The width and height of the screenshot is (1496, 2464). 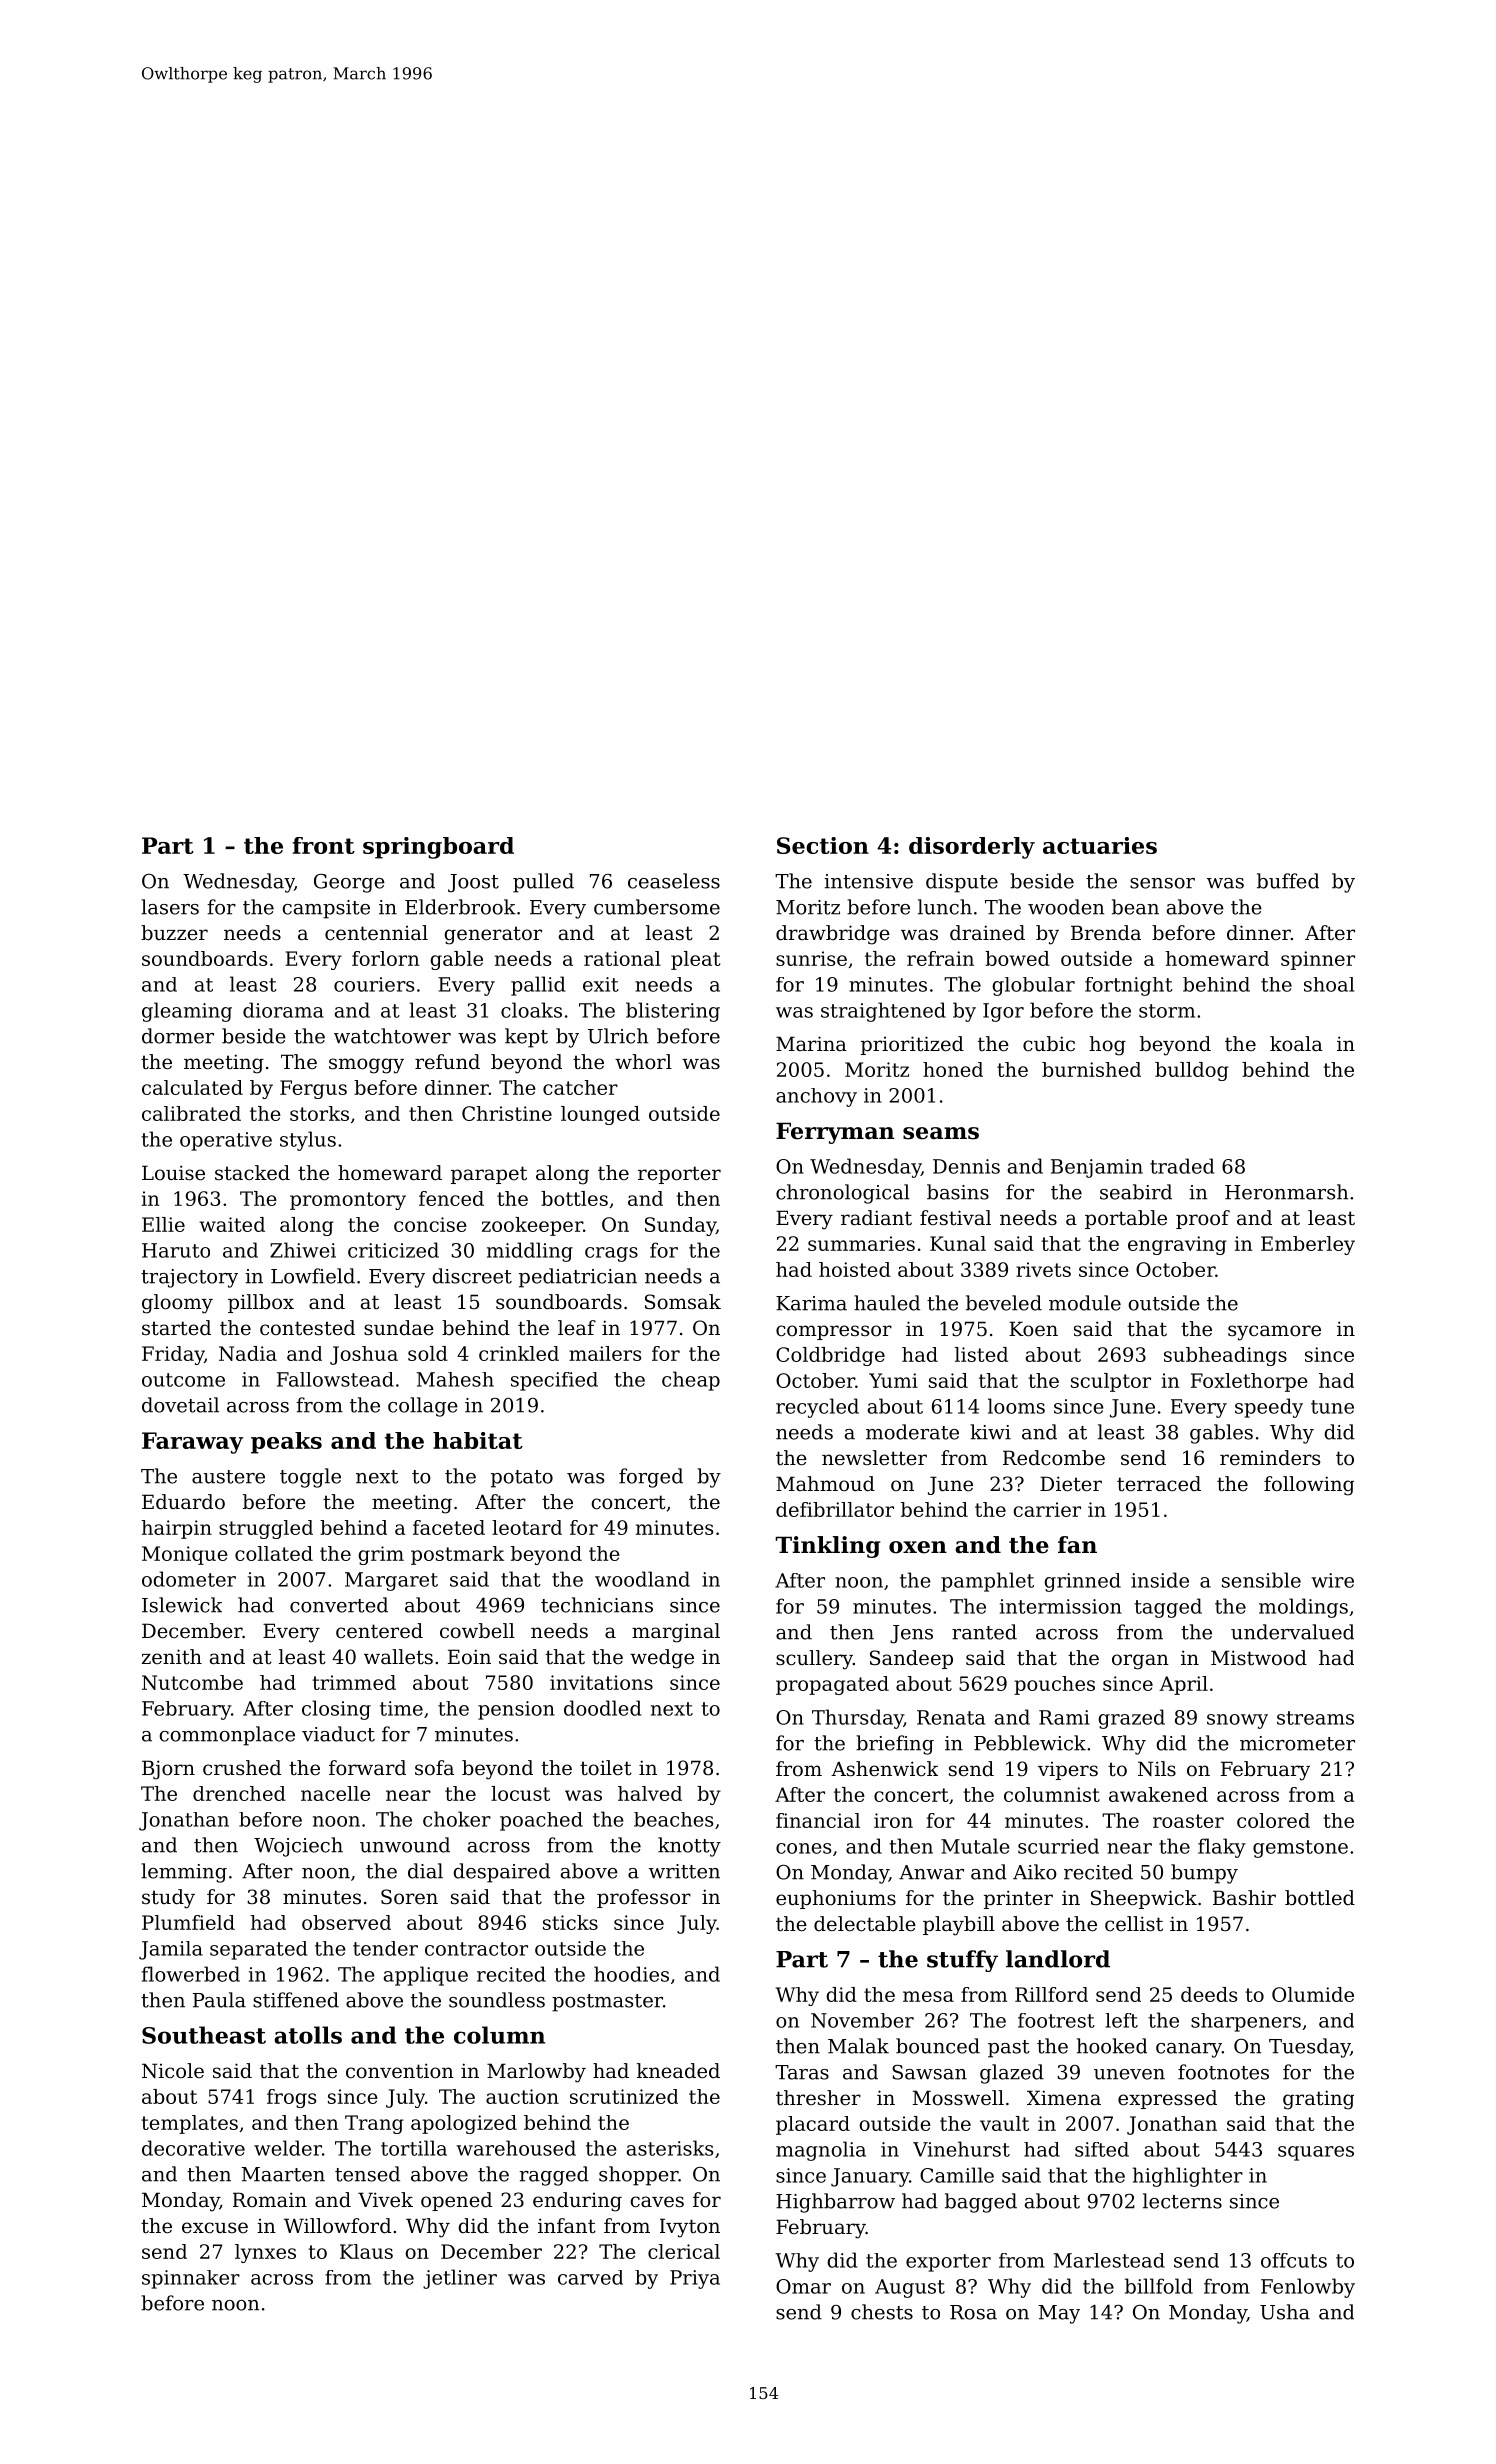 What do you see at coordinates (298, 1847) in the screenshot?
I see `Wojciech` at bounding box center [298, 1847].
